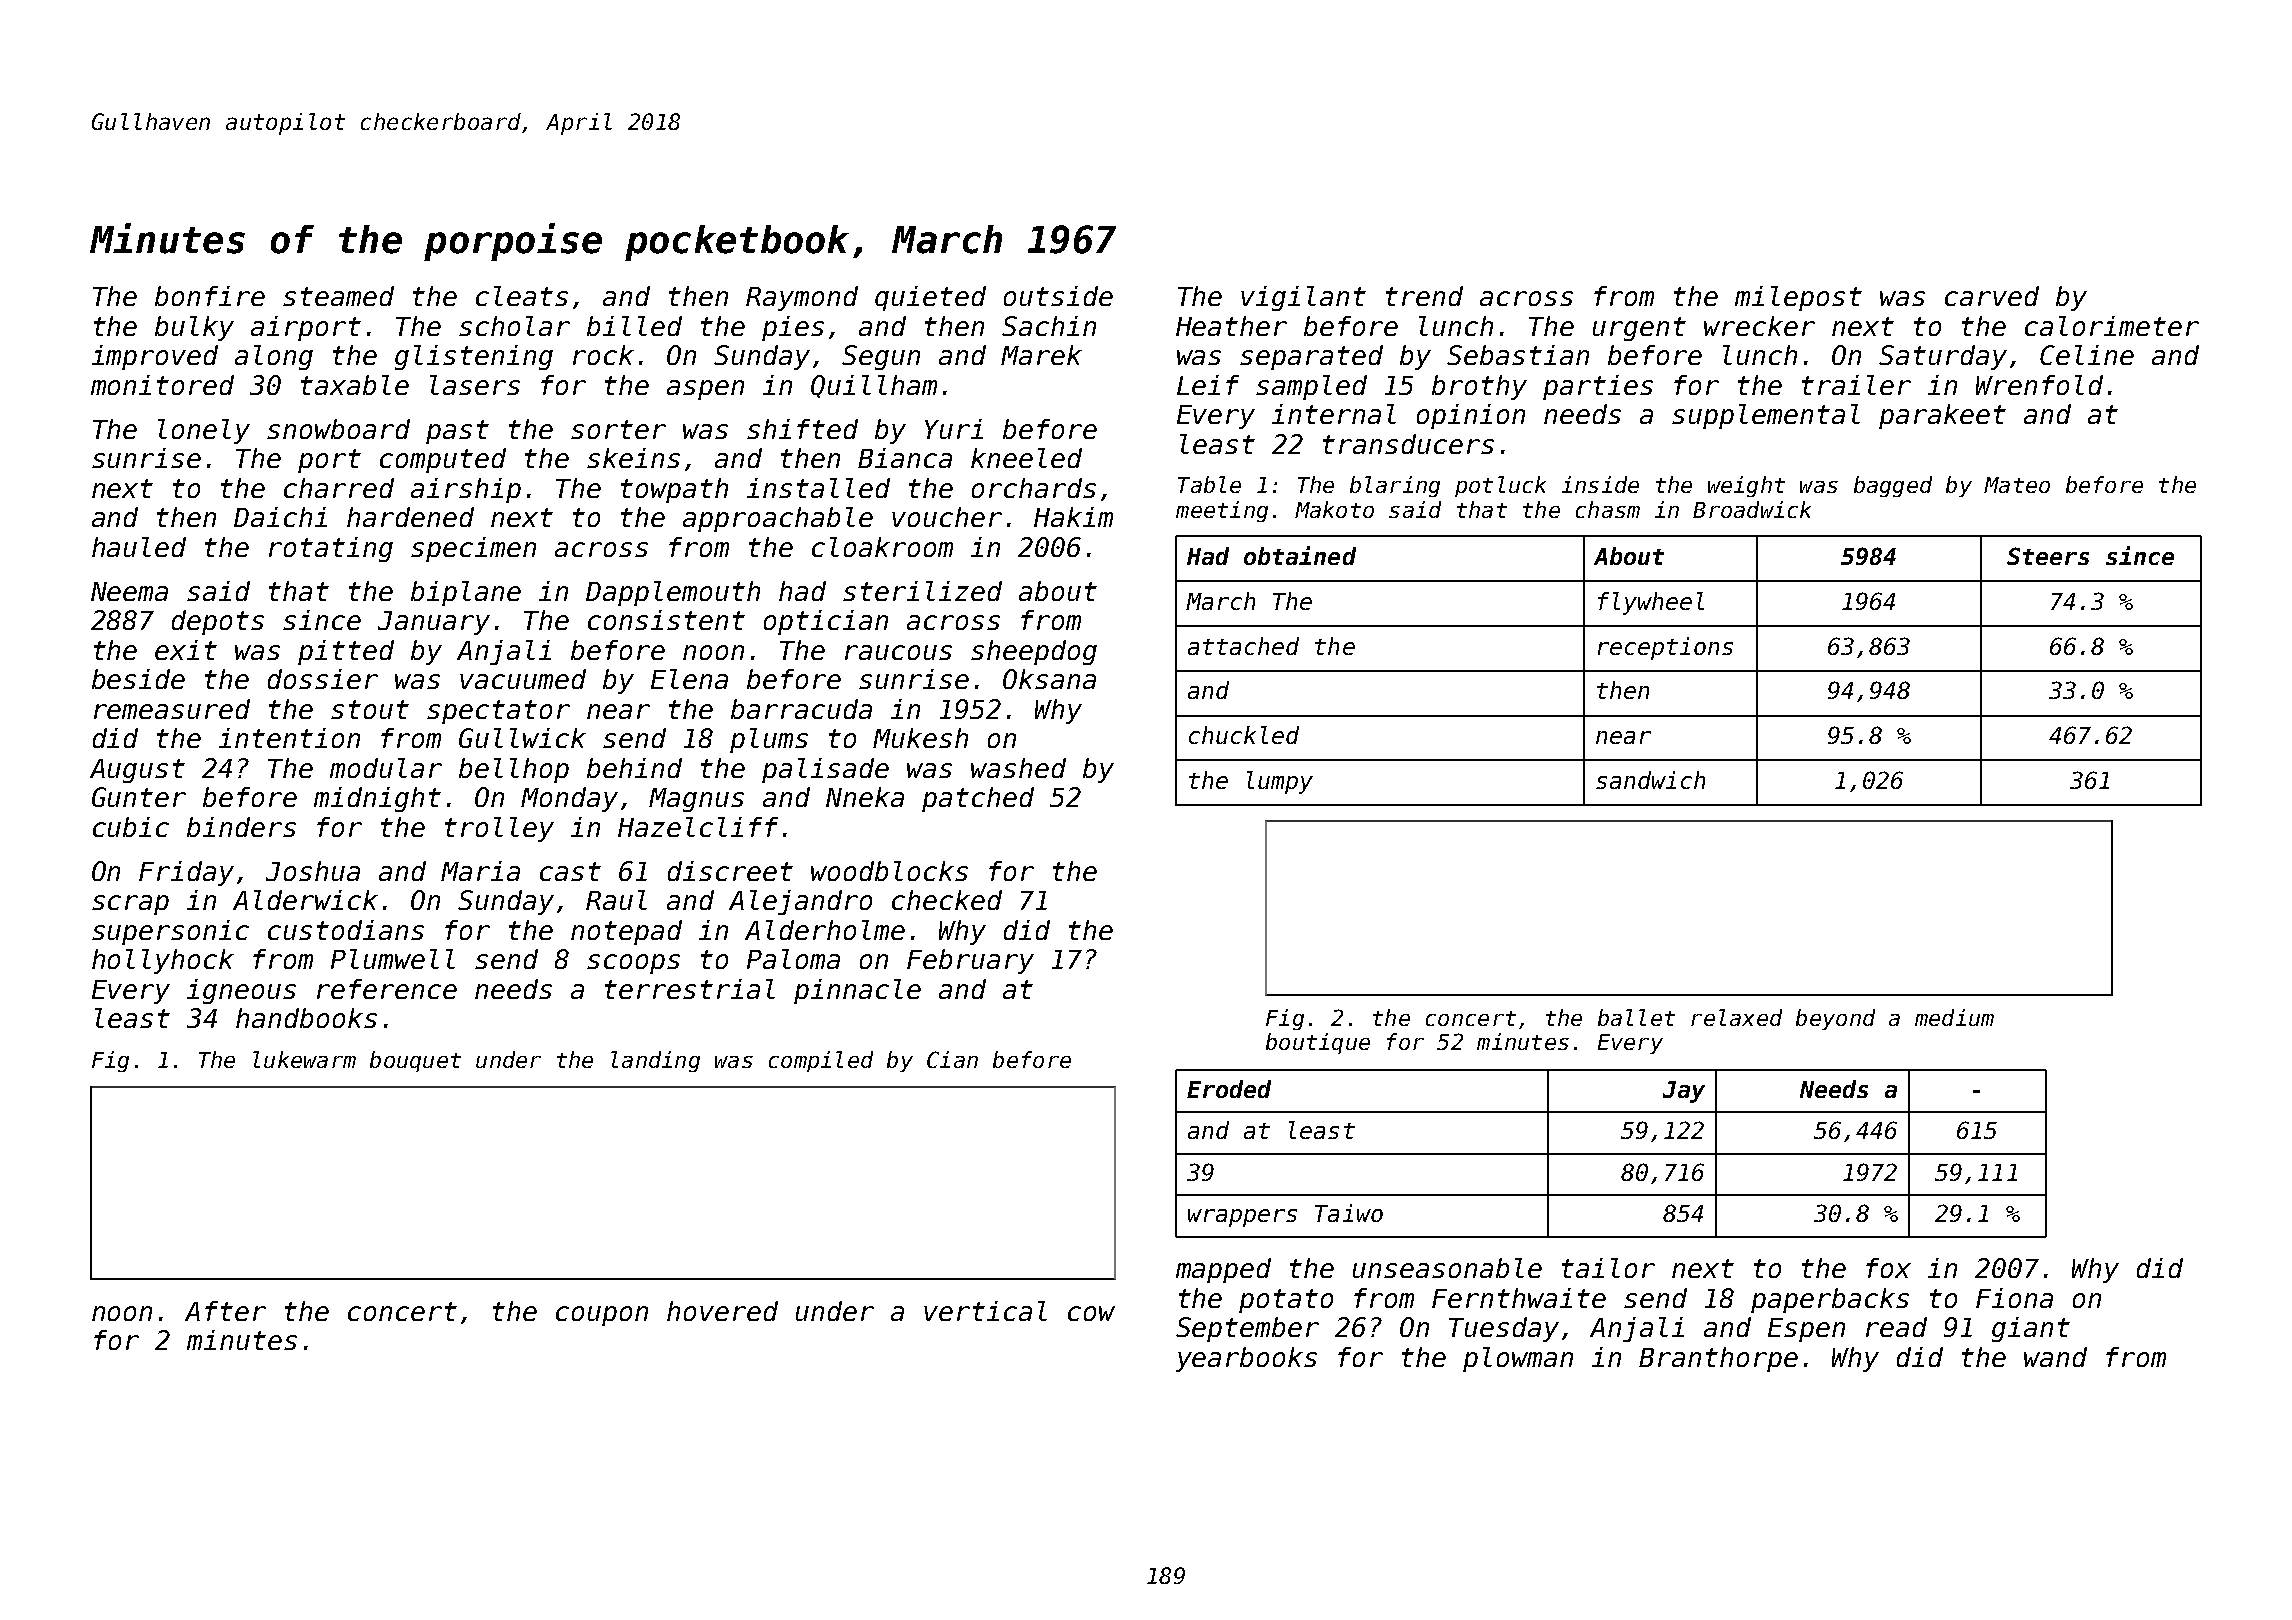 The height and width of the image is (1620, 2292). Describe the element at coordinates (346, 930) in the image. I see `custodians` at that location.
